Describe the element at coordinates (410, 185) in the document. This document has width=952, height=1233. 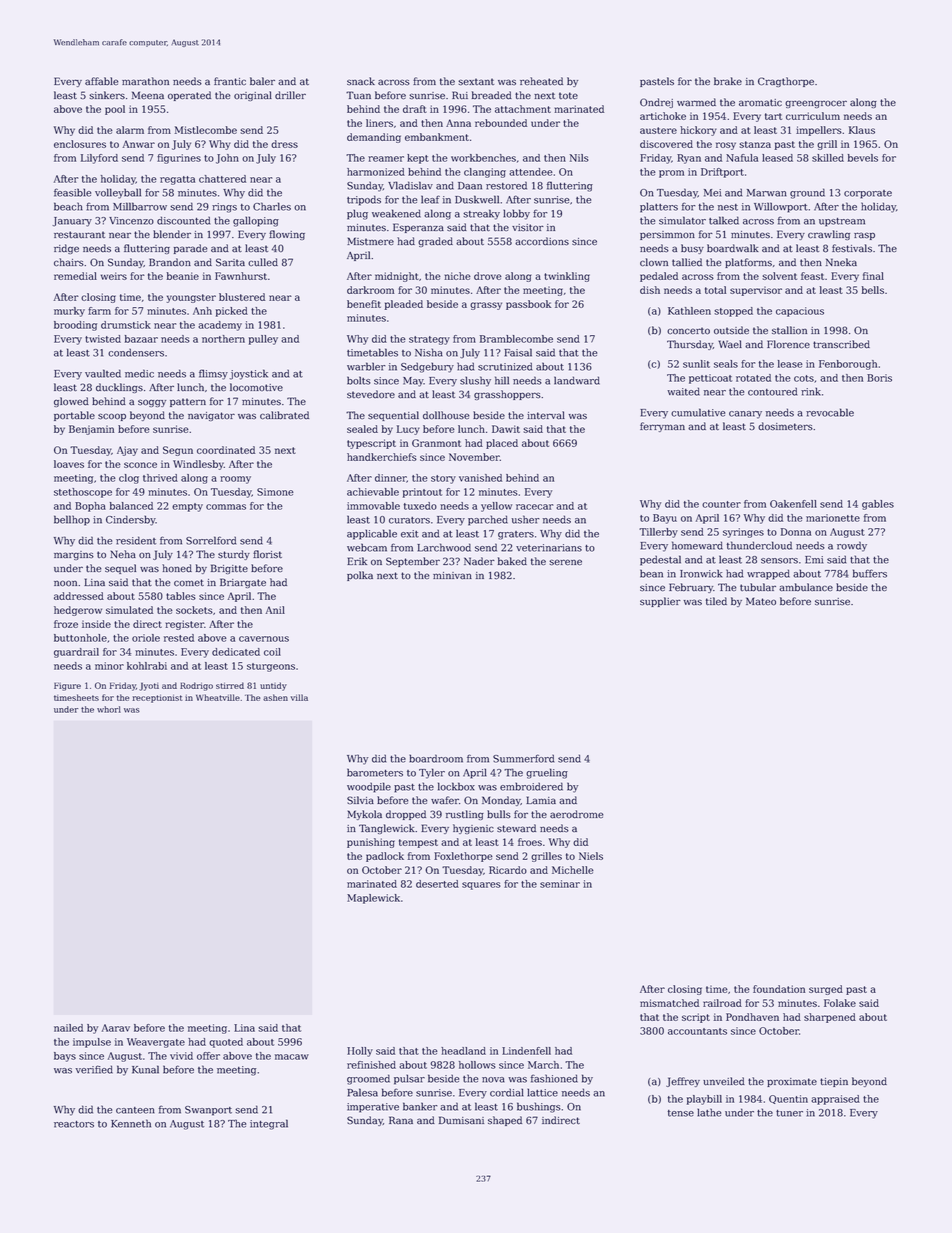
I see `Vladislav` at that location.
